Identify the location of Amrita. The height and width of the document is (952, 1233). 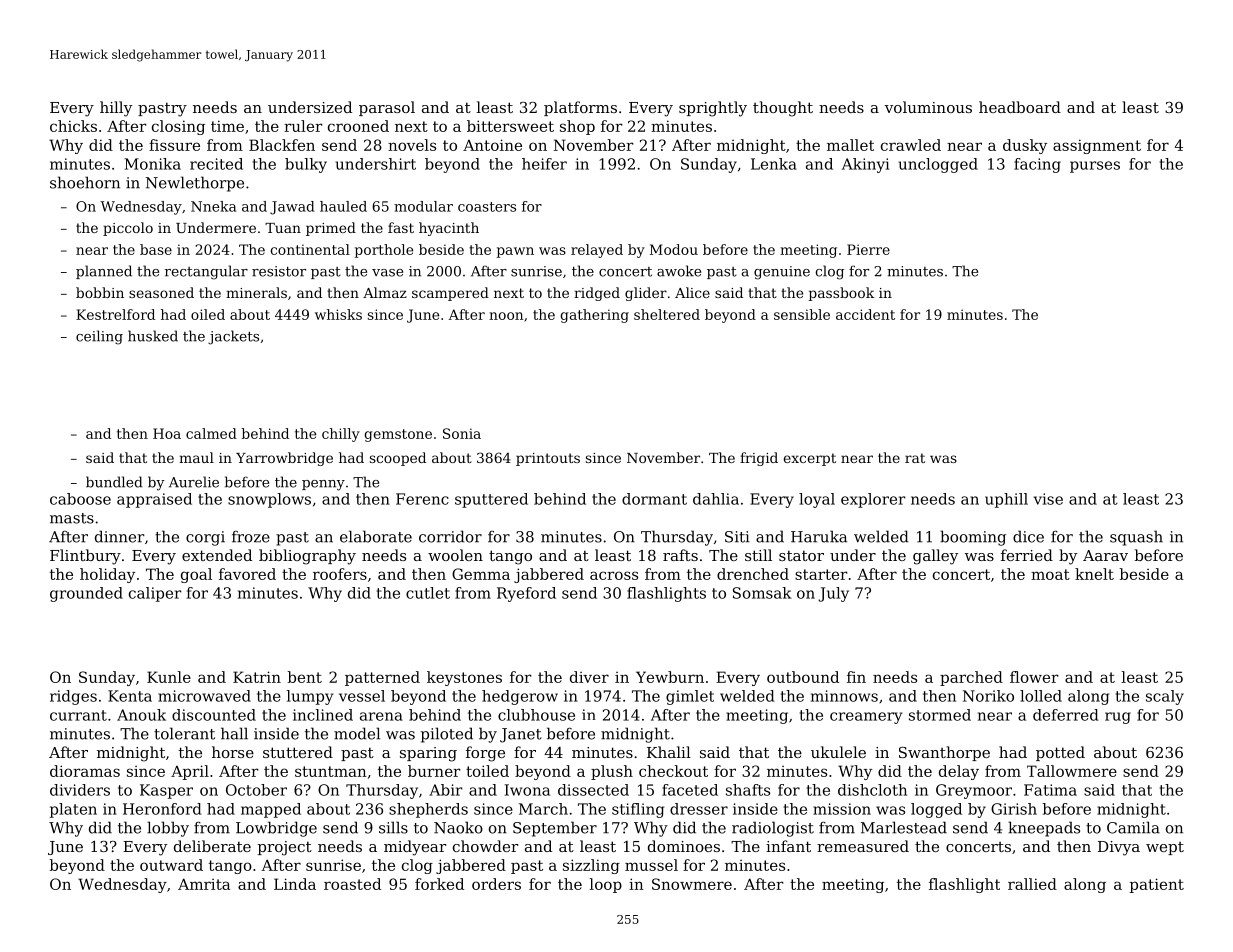
(204, 884).
